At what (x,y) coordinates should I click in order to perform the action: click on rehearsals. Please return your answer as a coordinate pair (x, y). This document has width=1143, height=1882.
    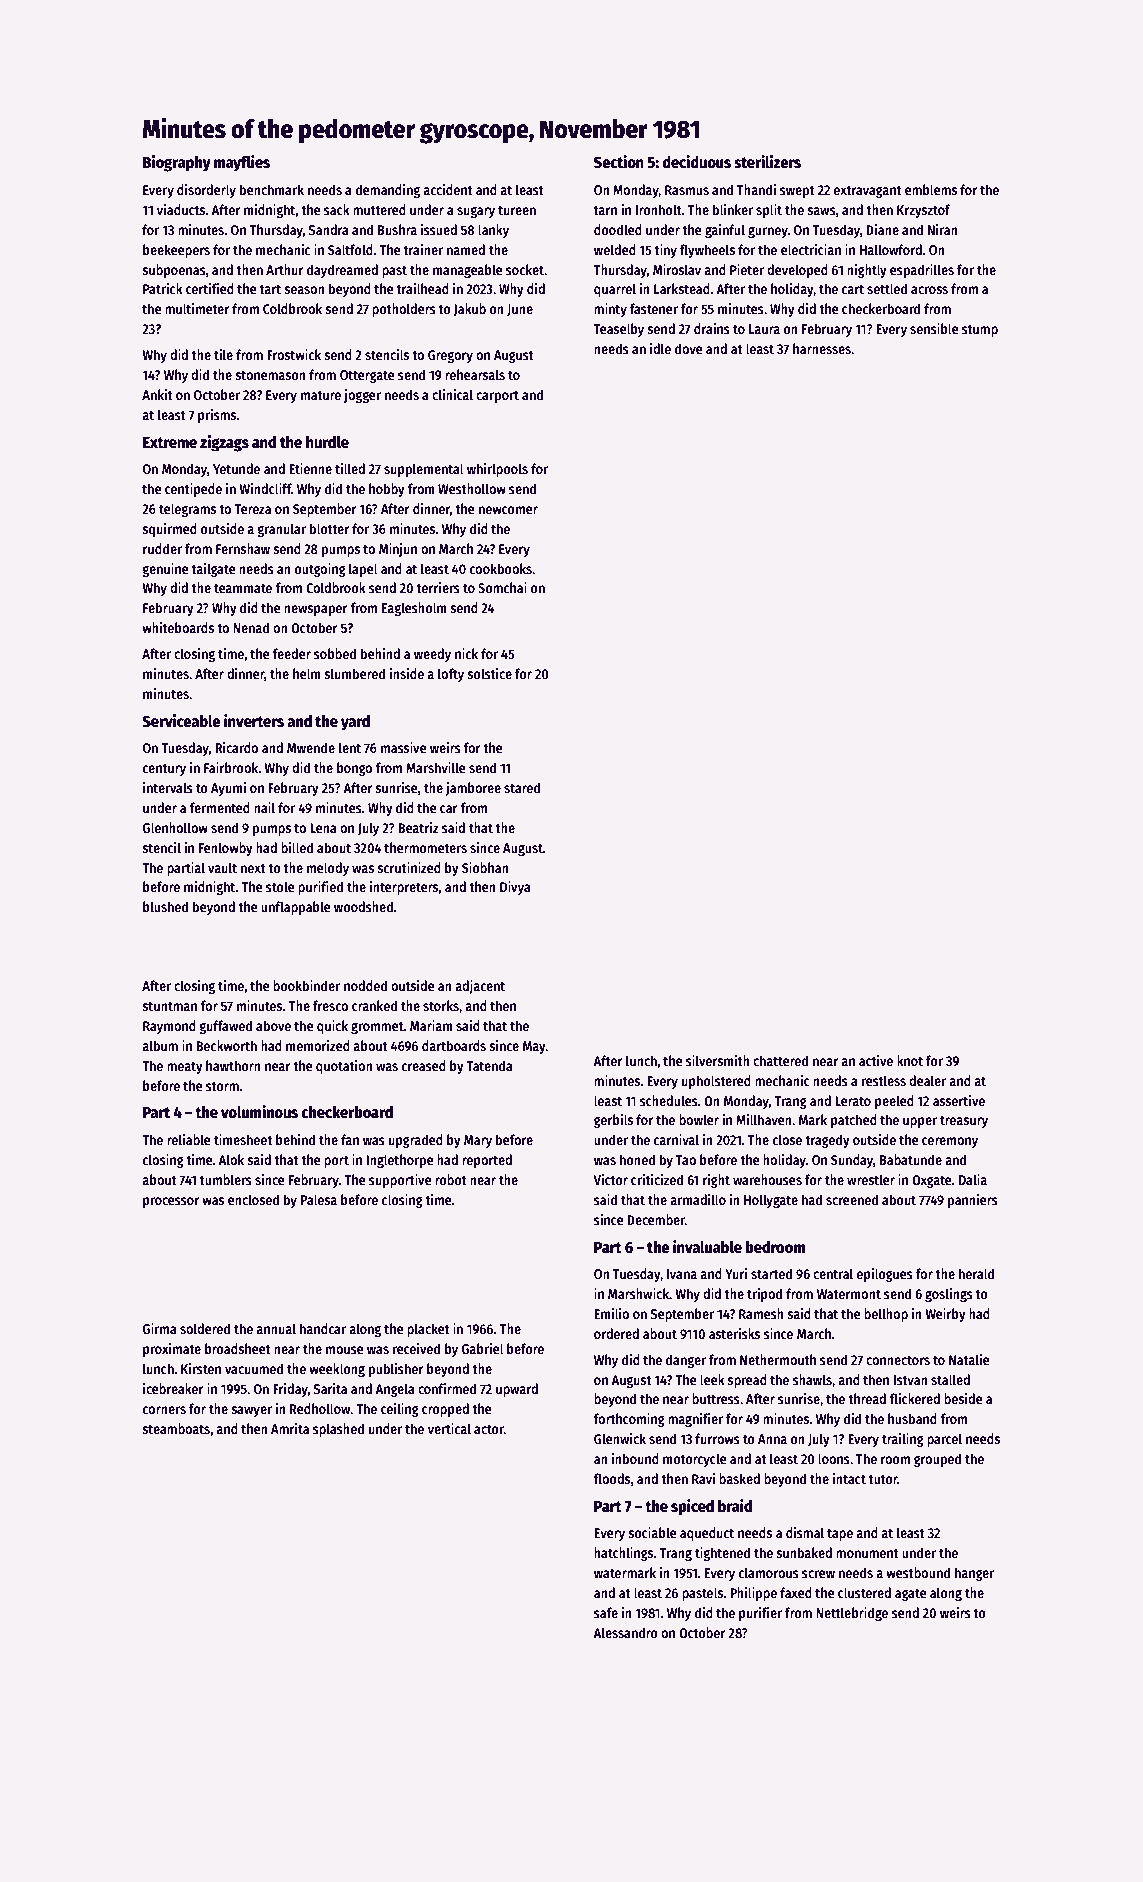
    Looking at the image, I should click on (475, 374).
